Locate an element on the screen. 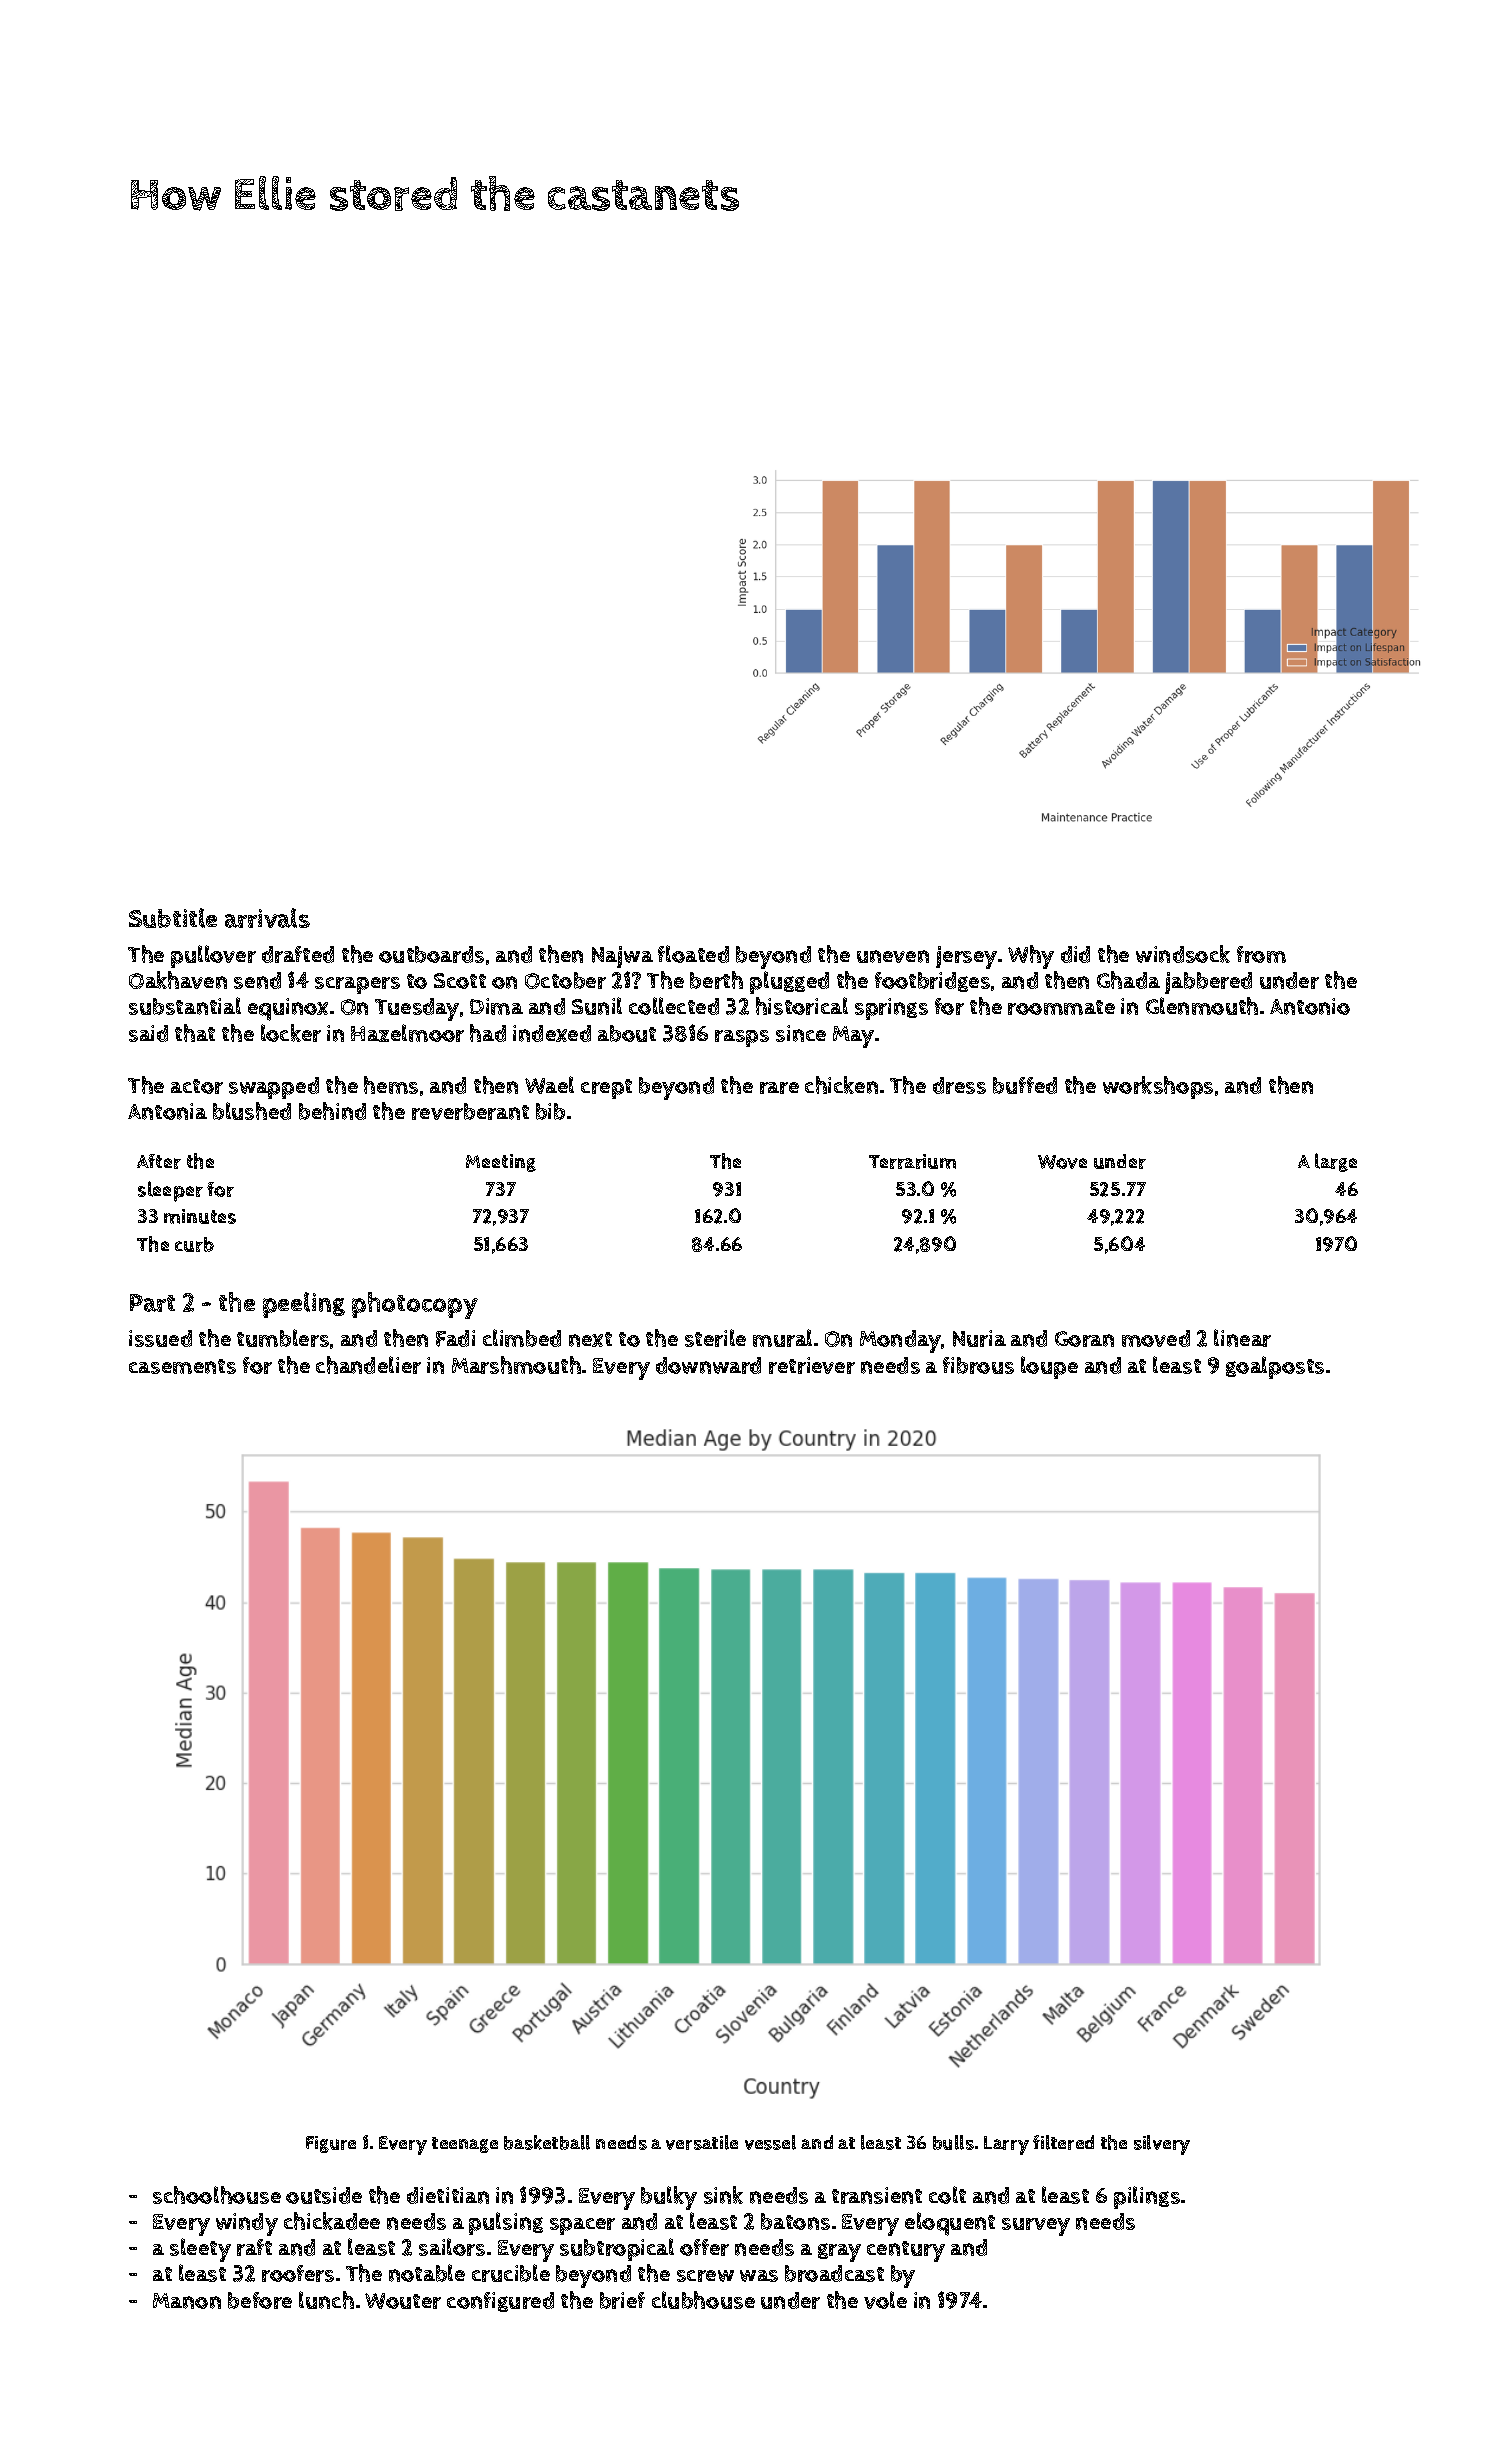 Image resolution: width=1496 pixels, height=2464 pixels. casements is located at coordinates (182, 1366).
